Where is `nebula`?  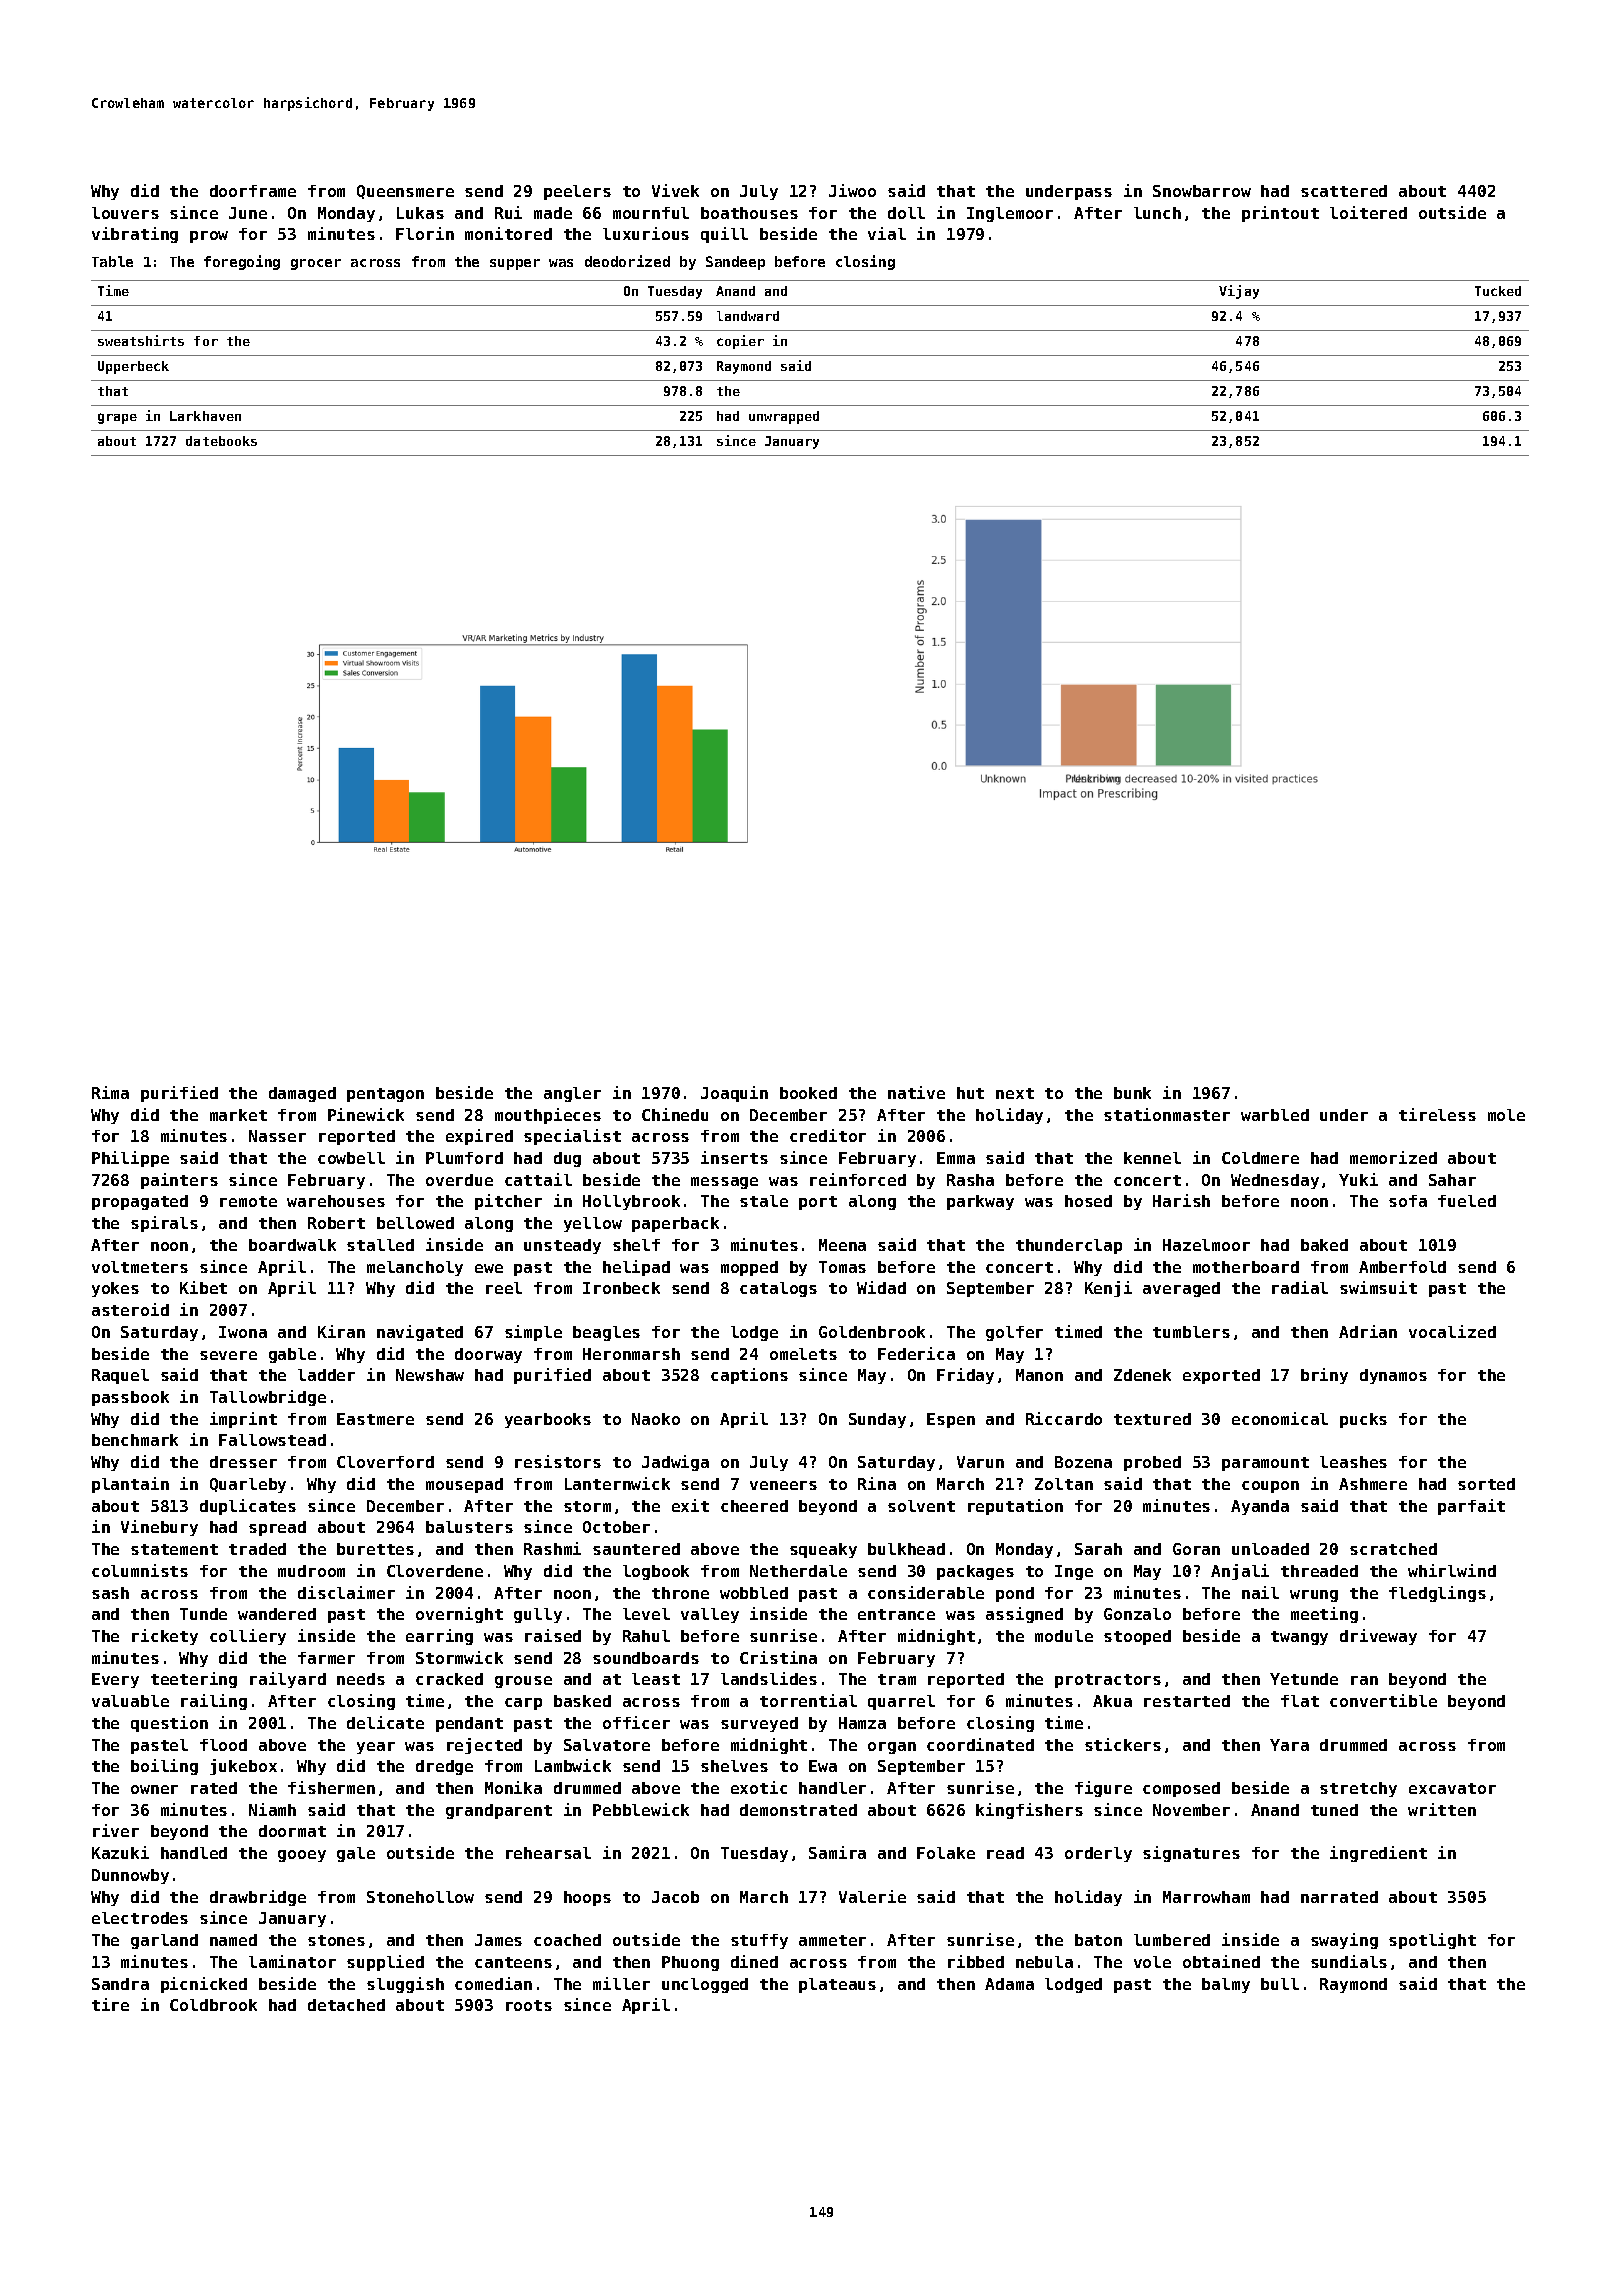
nebula is located at coordinates (1044, 1962).
